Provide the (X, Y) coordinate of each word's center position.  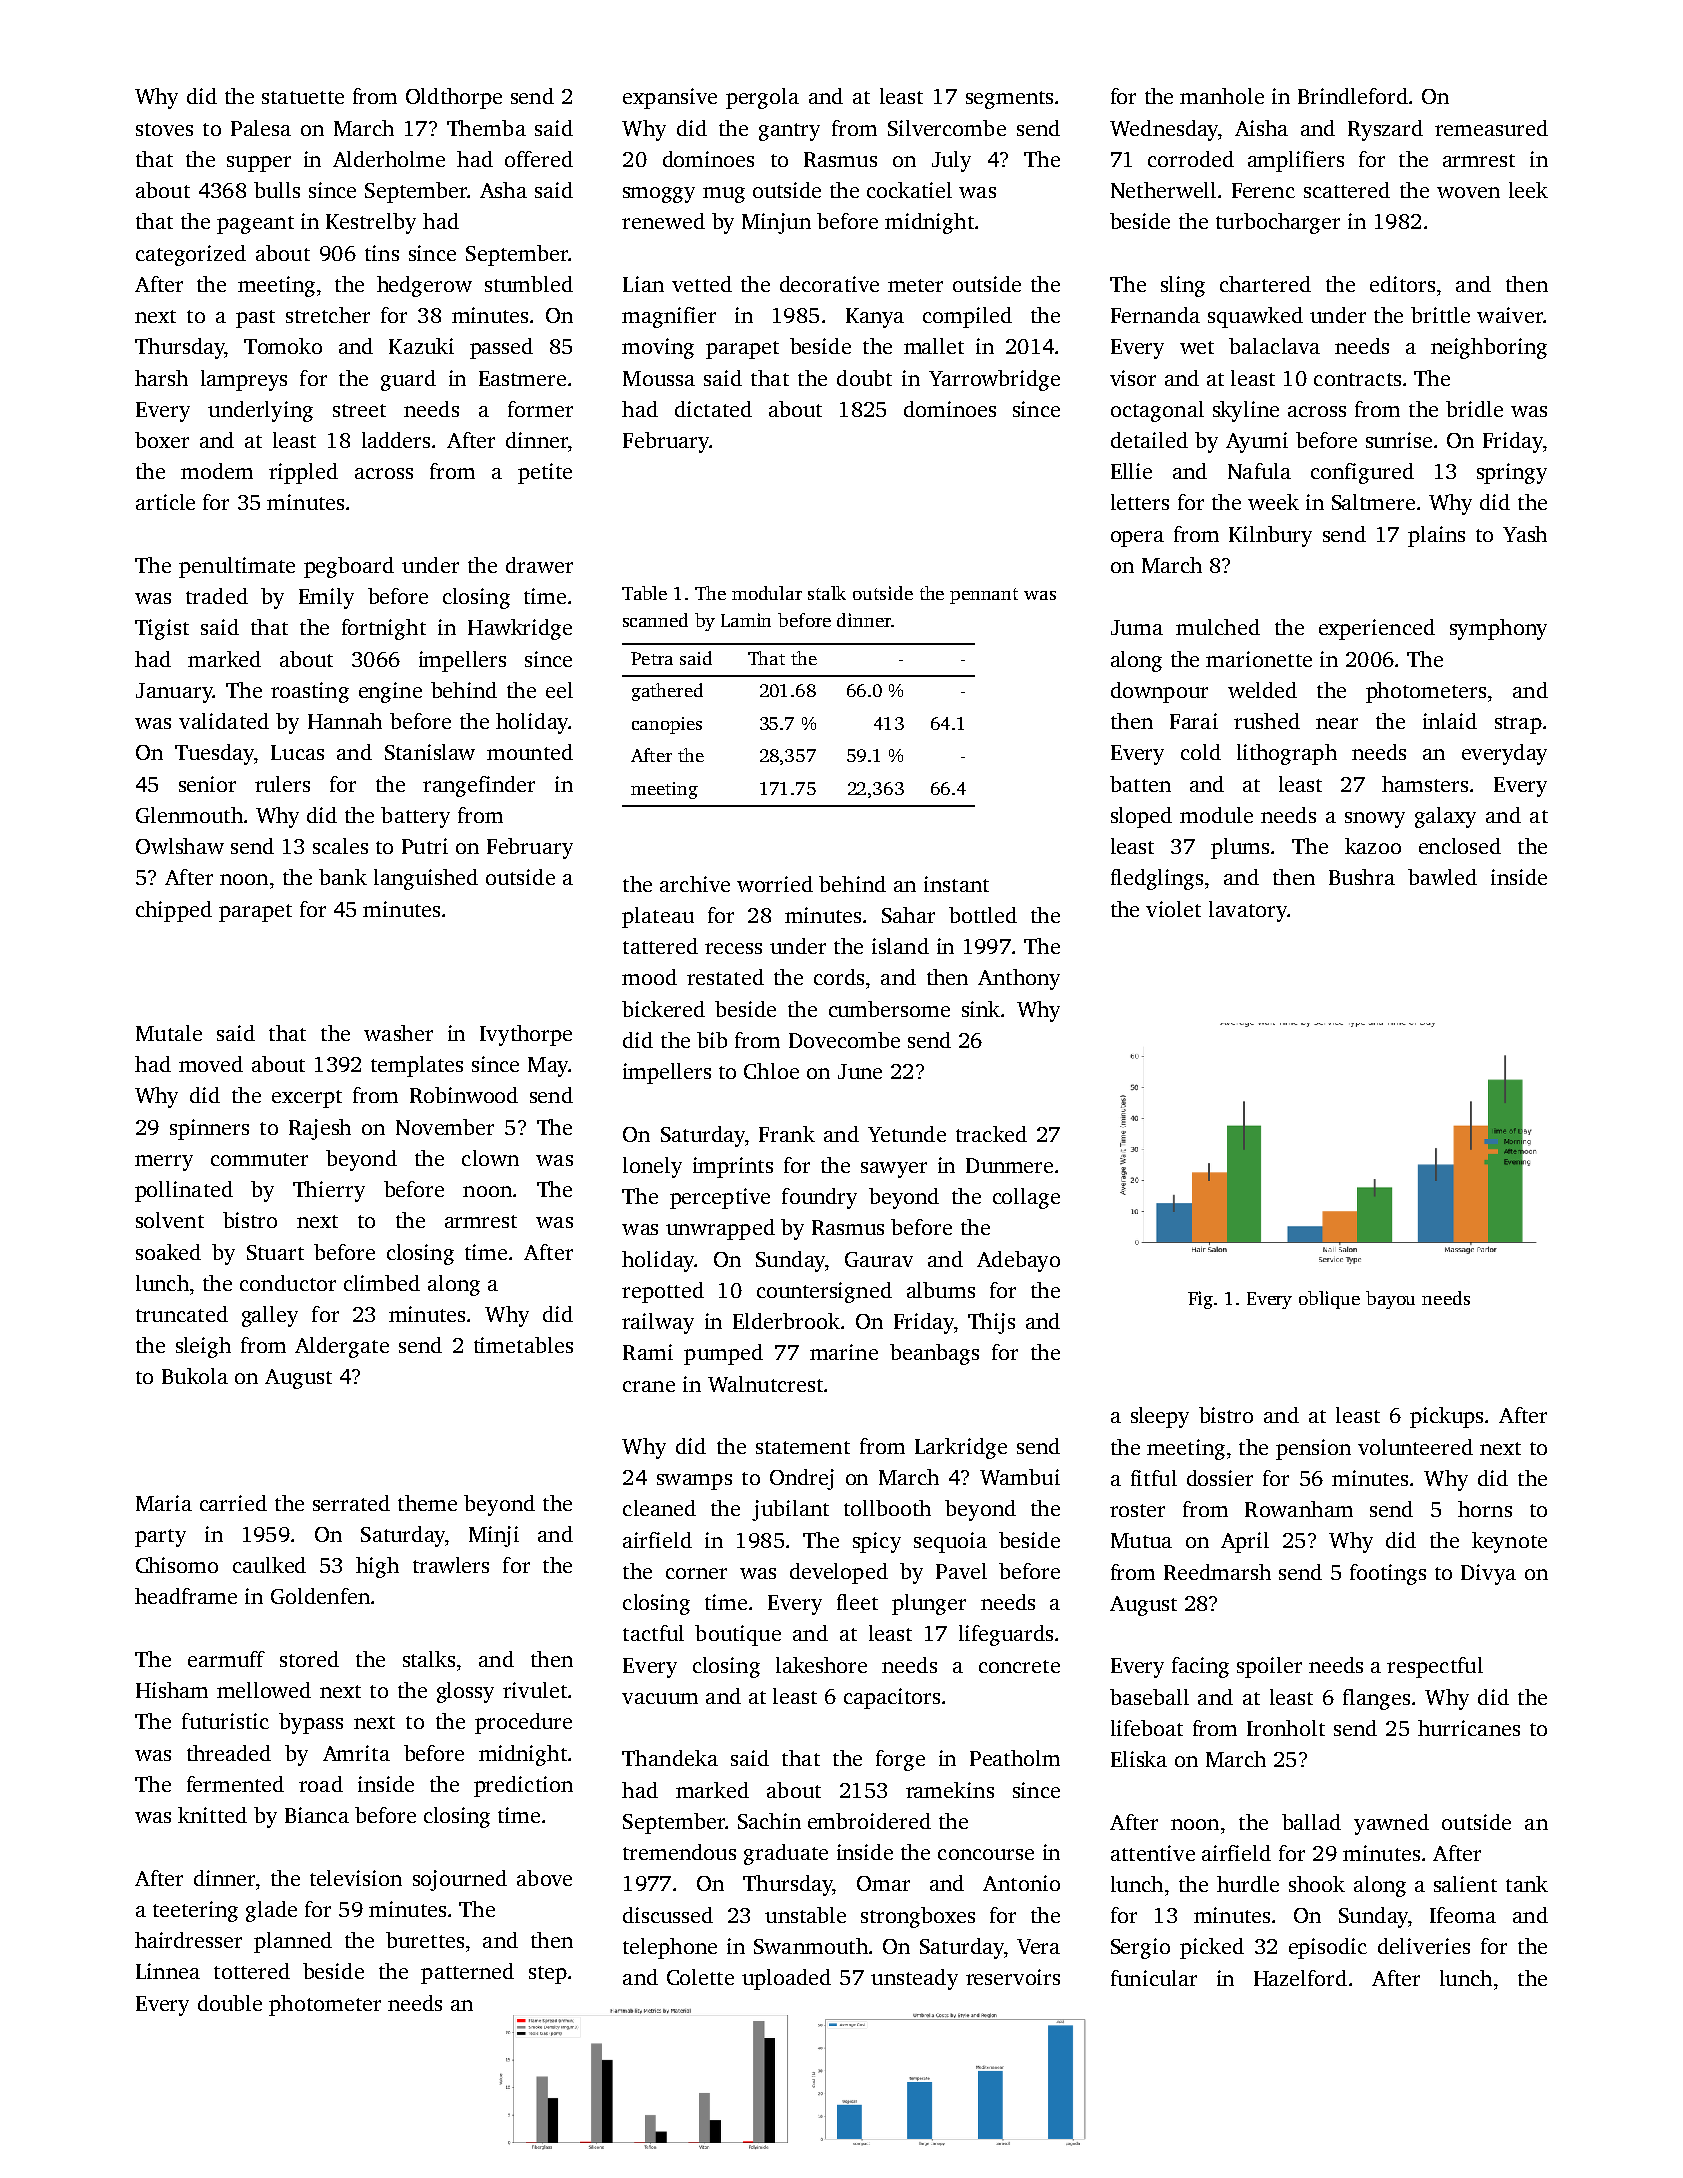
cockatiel (909, 190)
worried (775, 884)
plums (1240, 848)
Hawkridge (520, 629)
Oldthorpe (454, 98)
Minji (494, 1536)
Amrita (356, 1753)
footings (1388, 1574)
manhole (1222, 96)
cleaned (659, 1508)
